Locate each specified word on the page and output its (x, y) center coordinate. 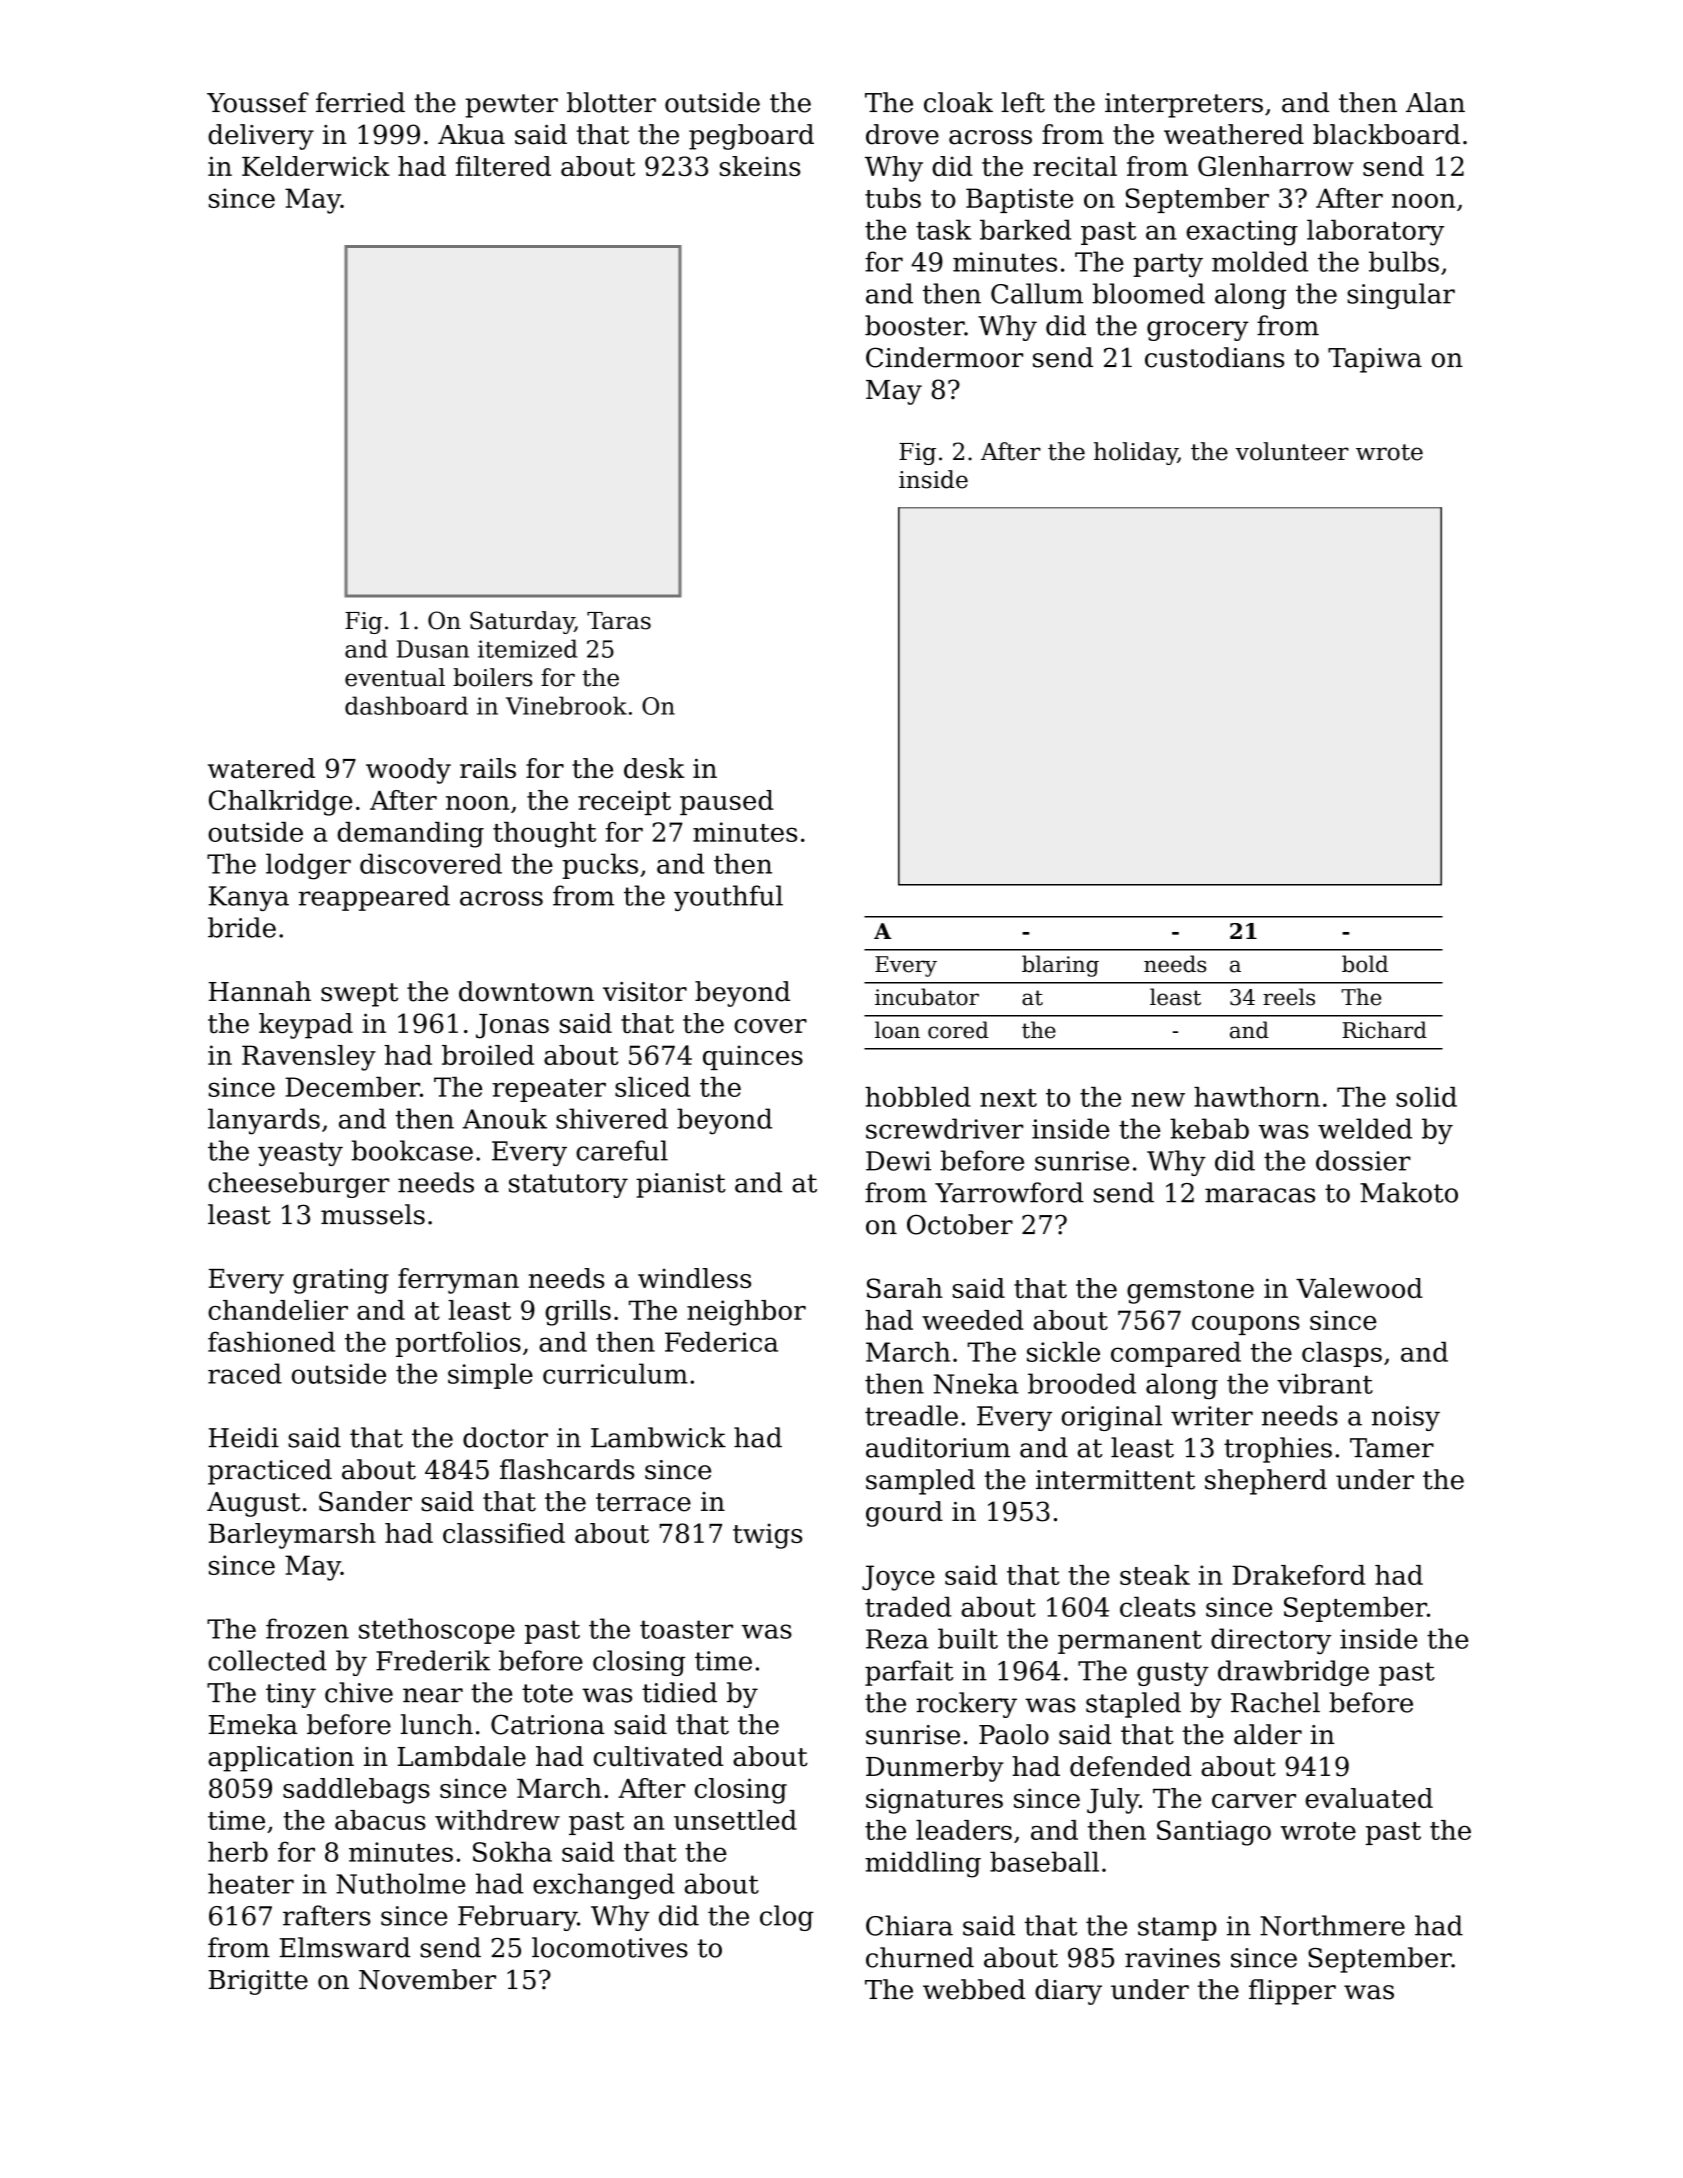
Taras (619, 621)
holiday (1136, 453)
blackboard (1386, 134)
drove (902, 134)
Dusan (433, 649)
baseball (1044, 1861)
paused (727, 802)
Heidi (244, 1437)
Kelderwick (316, 166)
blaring (1060, 966)
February (517, 1918)
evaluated (1369, 1798)
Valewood (1359, 1288)
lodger (308, 866)
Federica (721, 1342)
